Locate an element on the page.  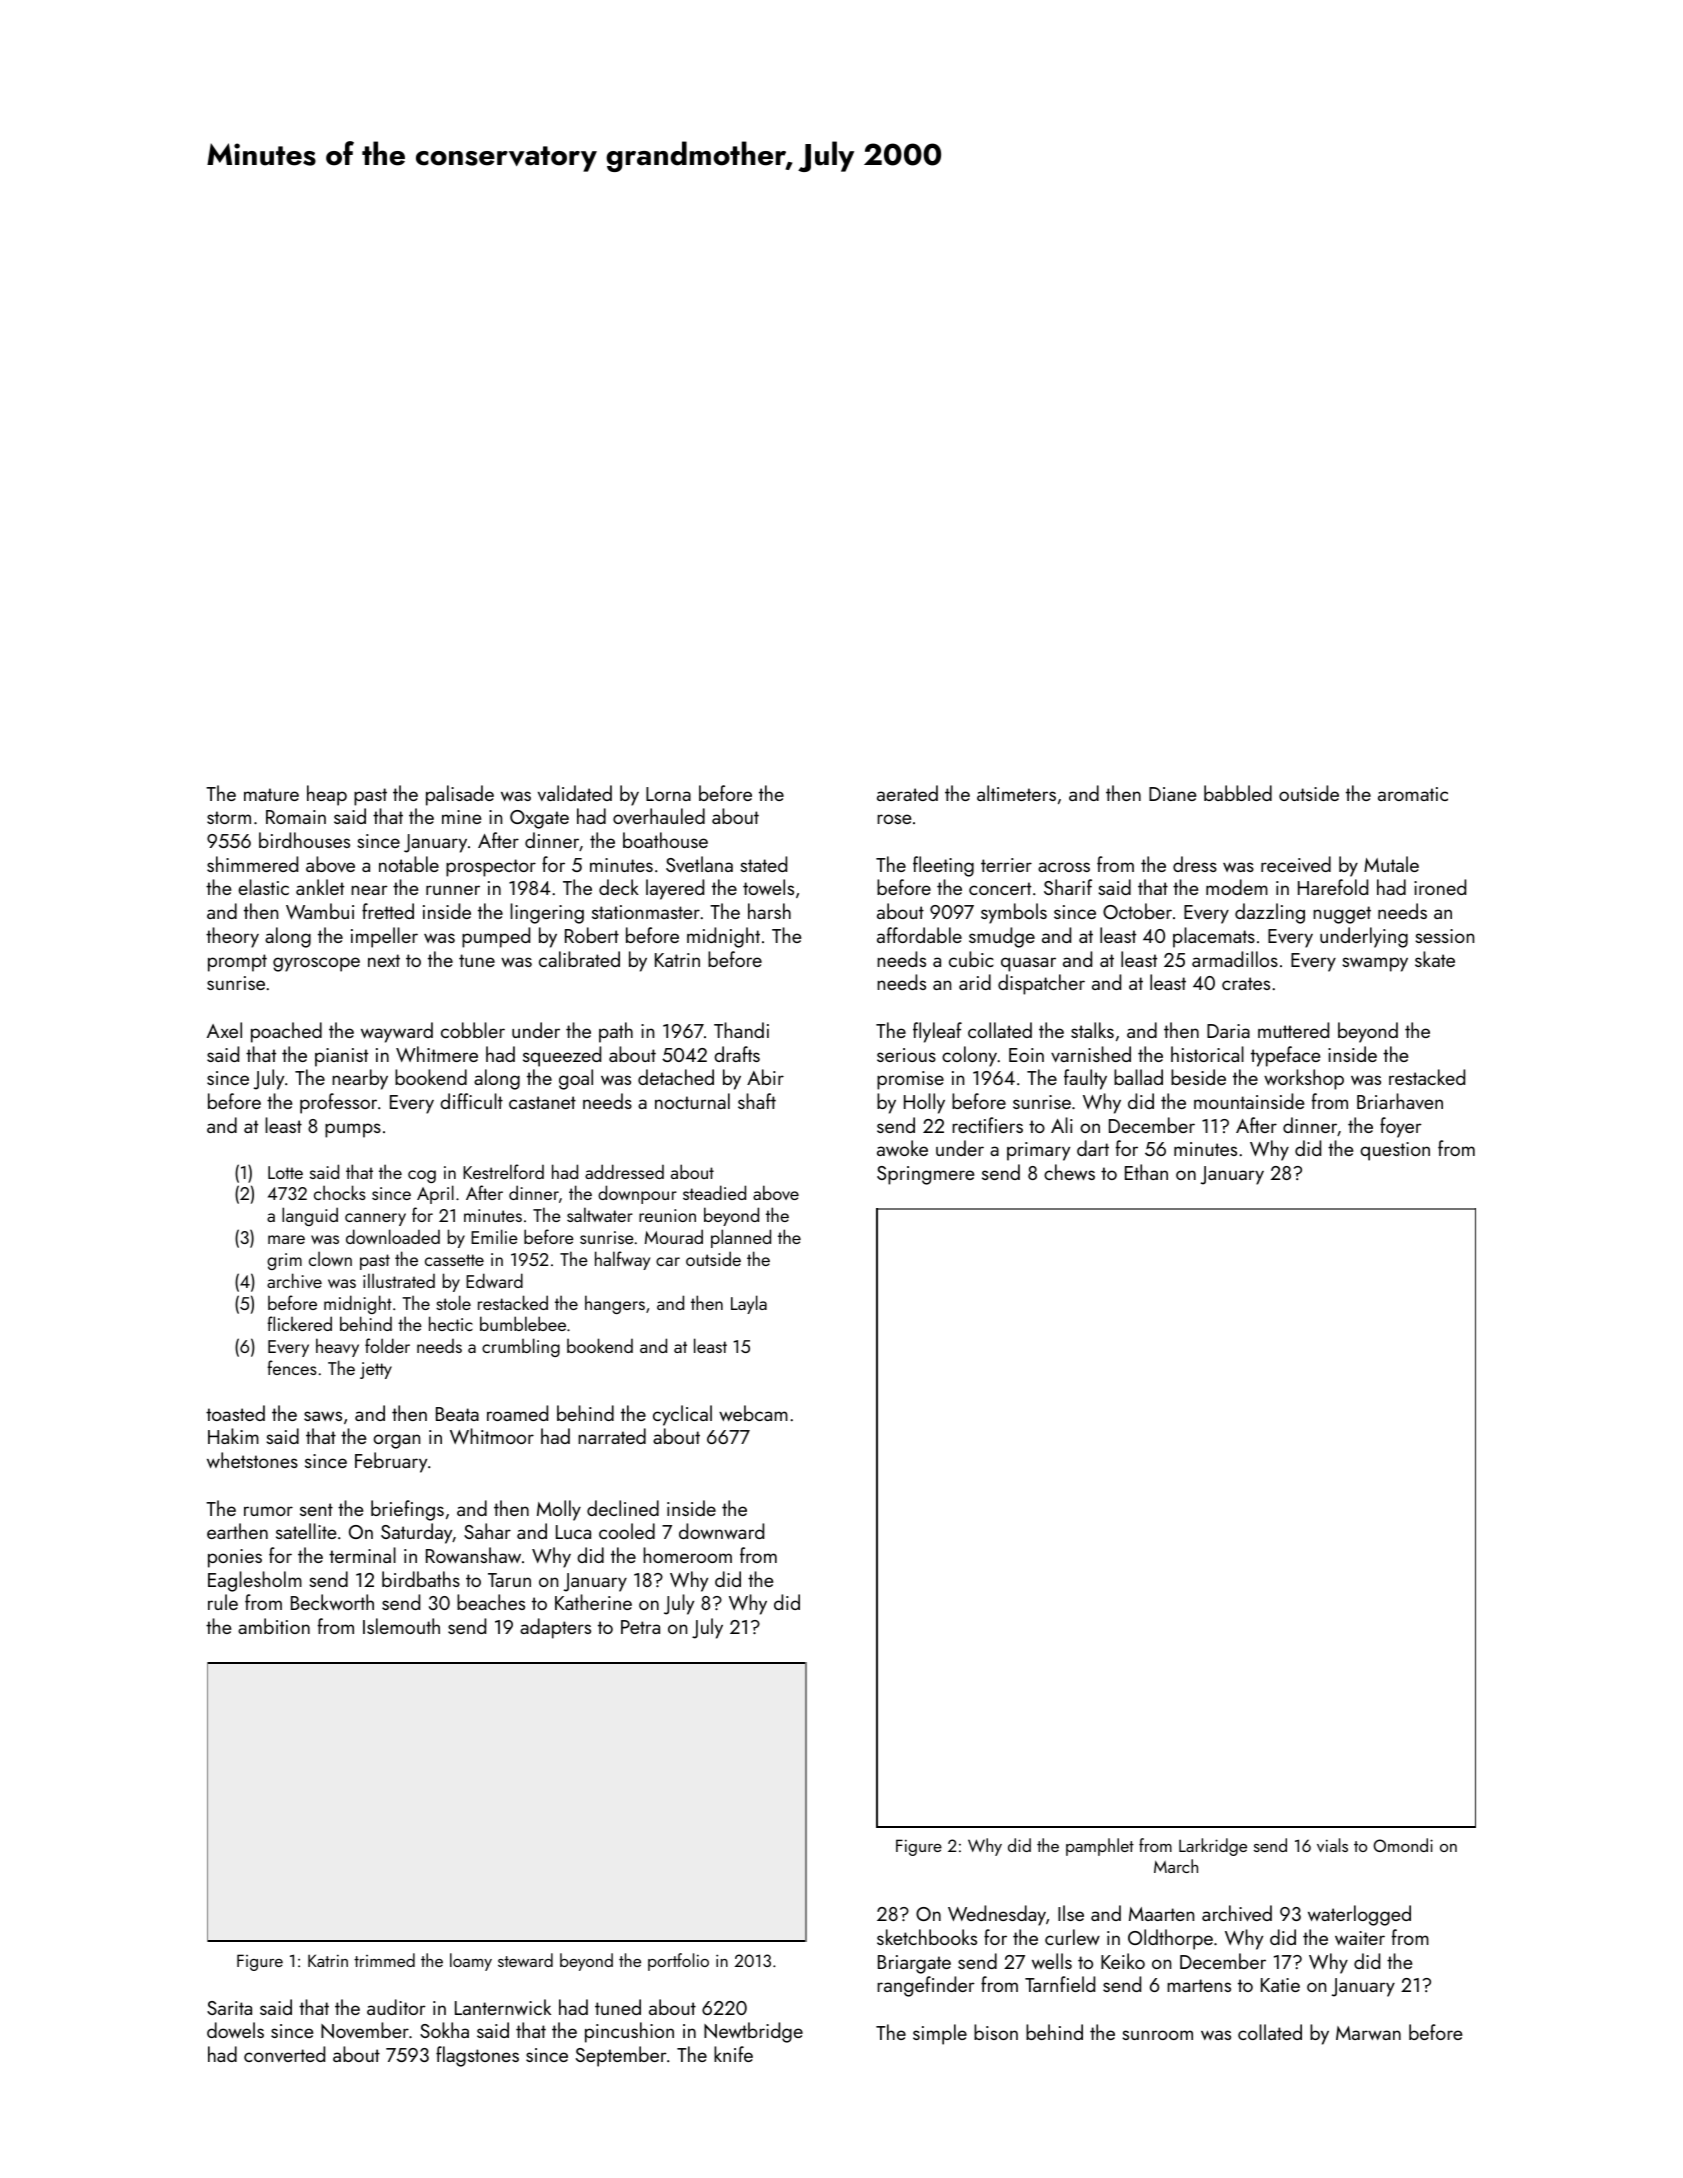
Islemouth is located at coordinates (401, 1626).
